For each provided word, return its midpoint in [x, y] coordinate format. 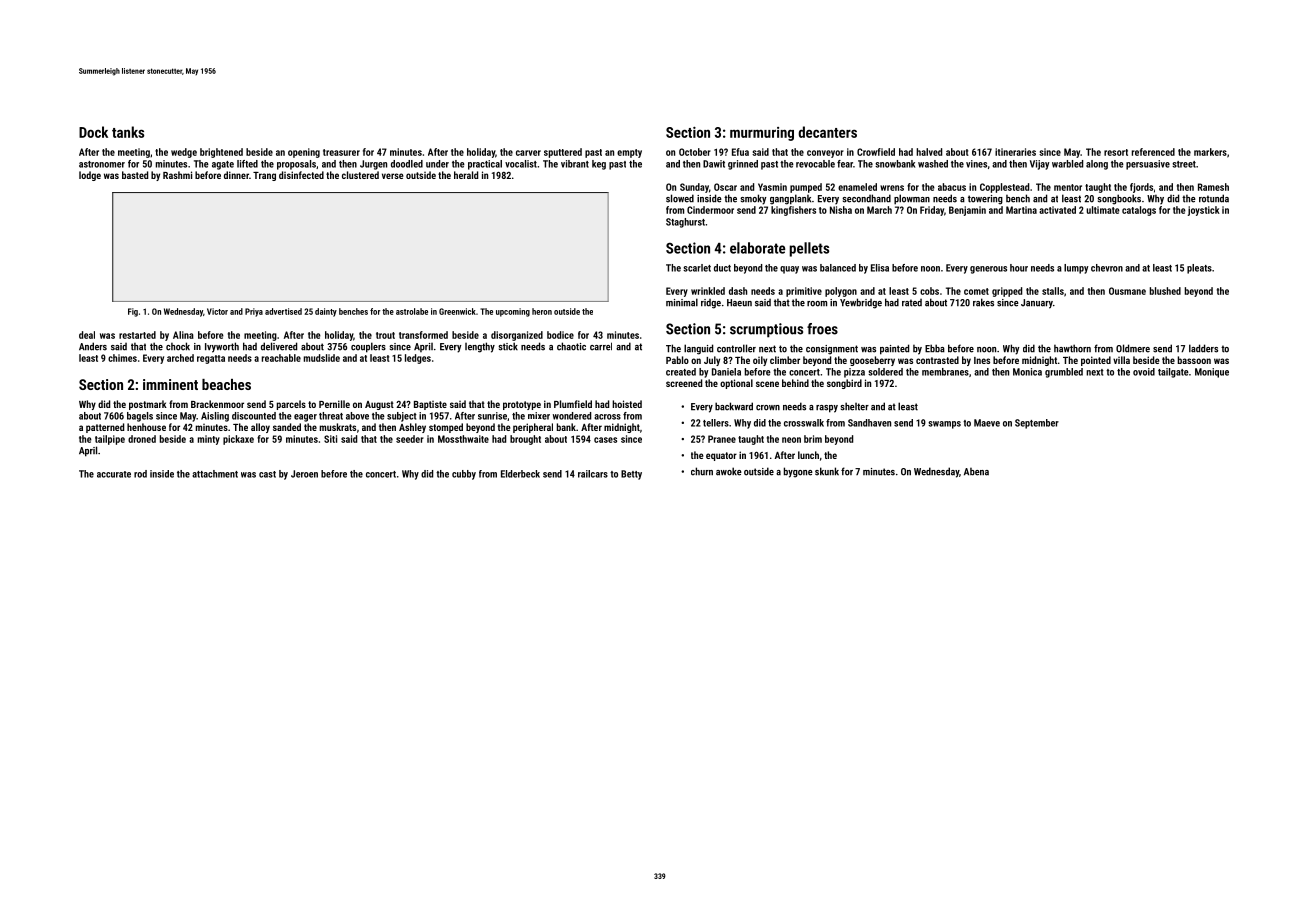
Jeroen [304, 474]
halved [929, 152]
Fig [133, 312]
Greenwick [457, 311]
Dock [93, 132]
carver [528, 153]
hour [1019, 268]
